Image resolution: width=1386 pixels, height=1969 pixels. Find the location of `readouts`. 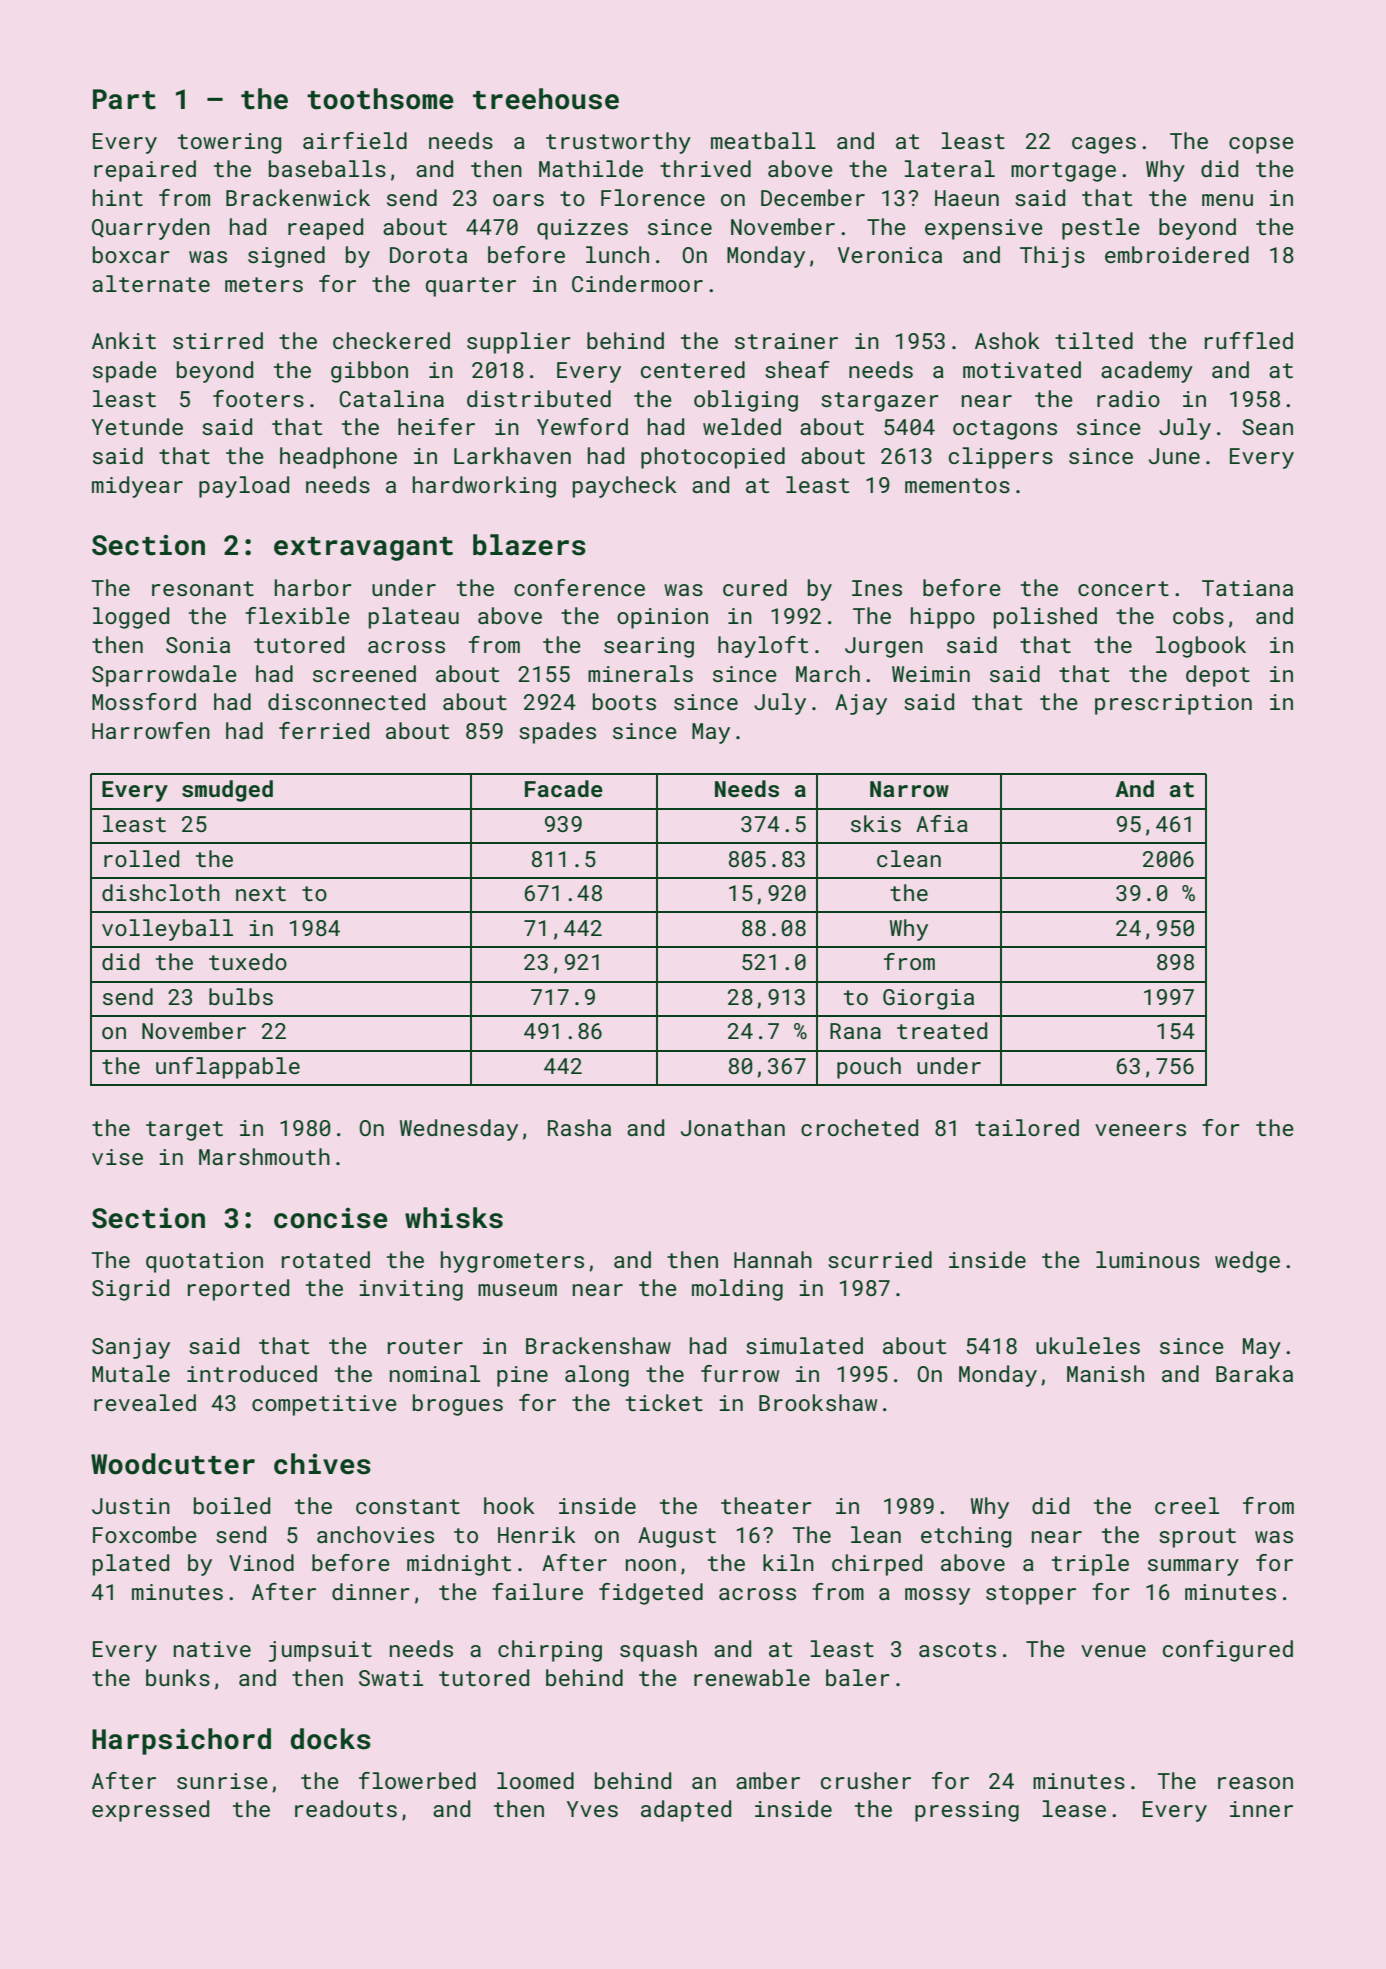

readouts is located at coordinates (346, 1808).
